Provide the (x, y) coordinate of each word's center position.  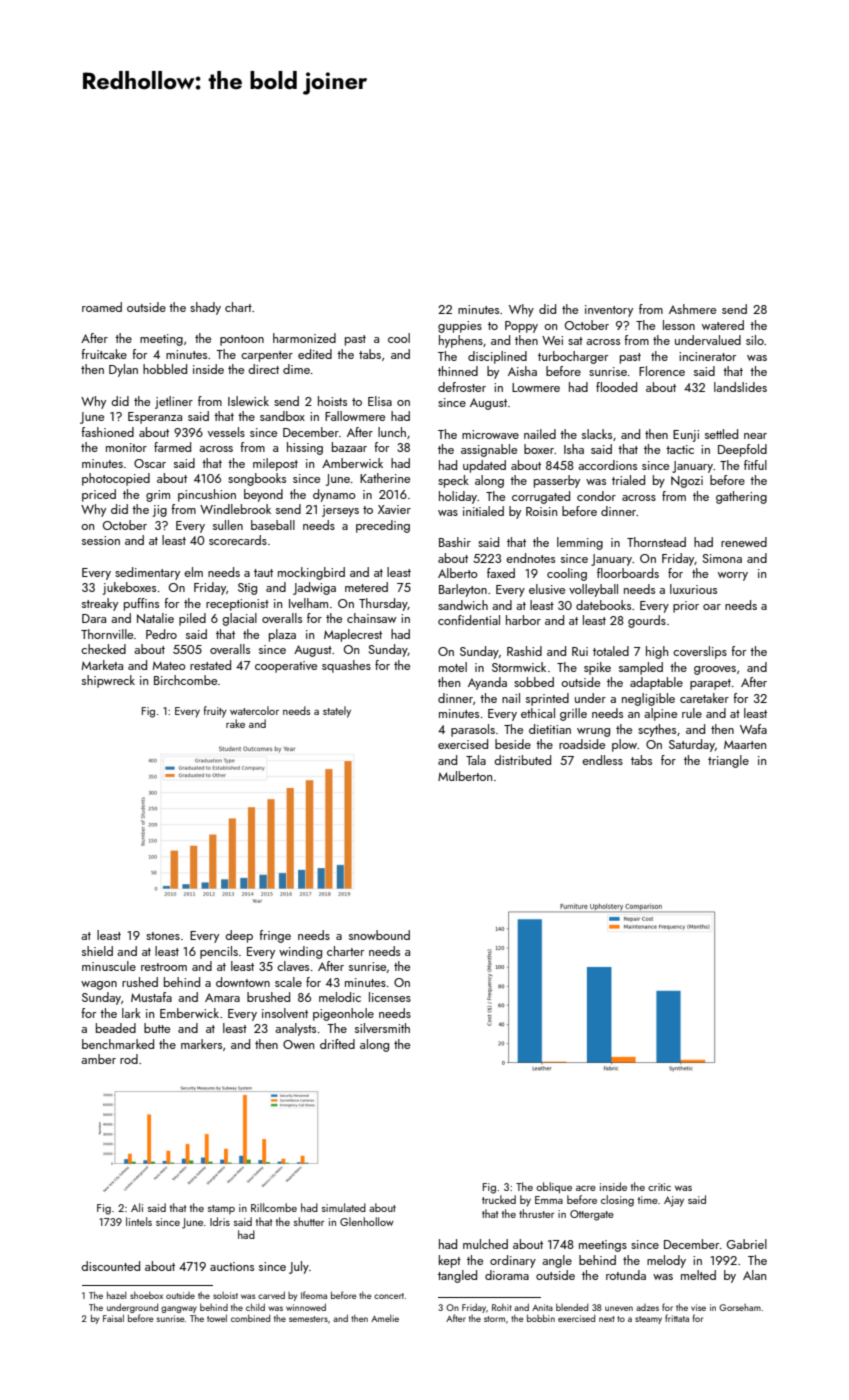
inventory (609, 311)
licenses (390, 997)
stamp (221, 1209)
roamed (102, 307)
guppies (460, 327)
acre (586, 1188)
